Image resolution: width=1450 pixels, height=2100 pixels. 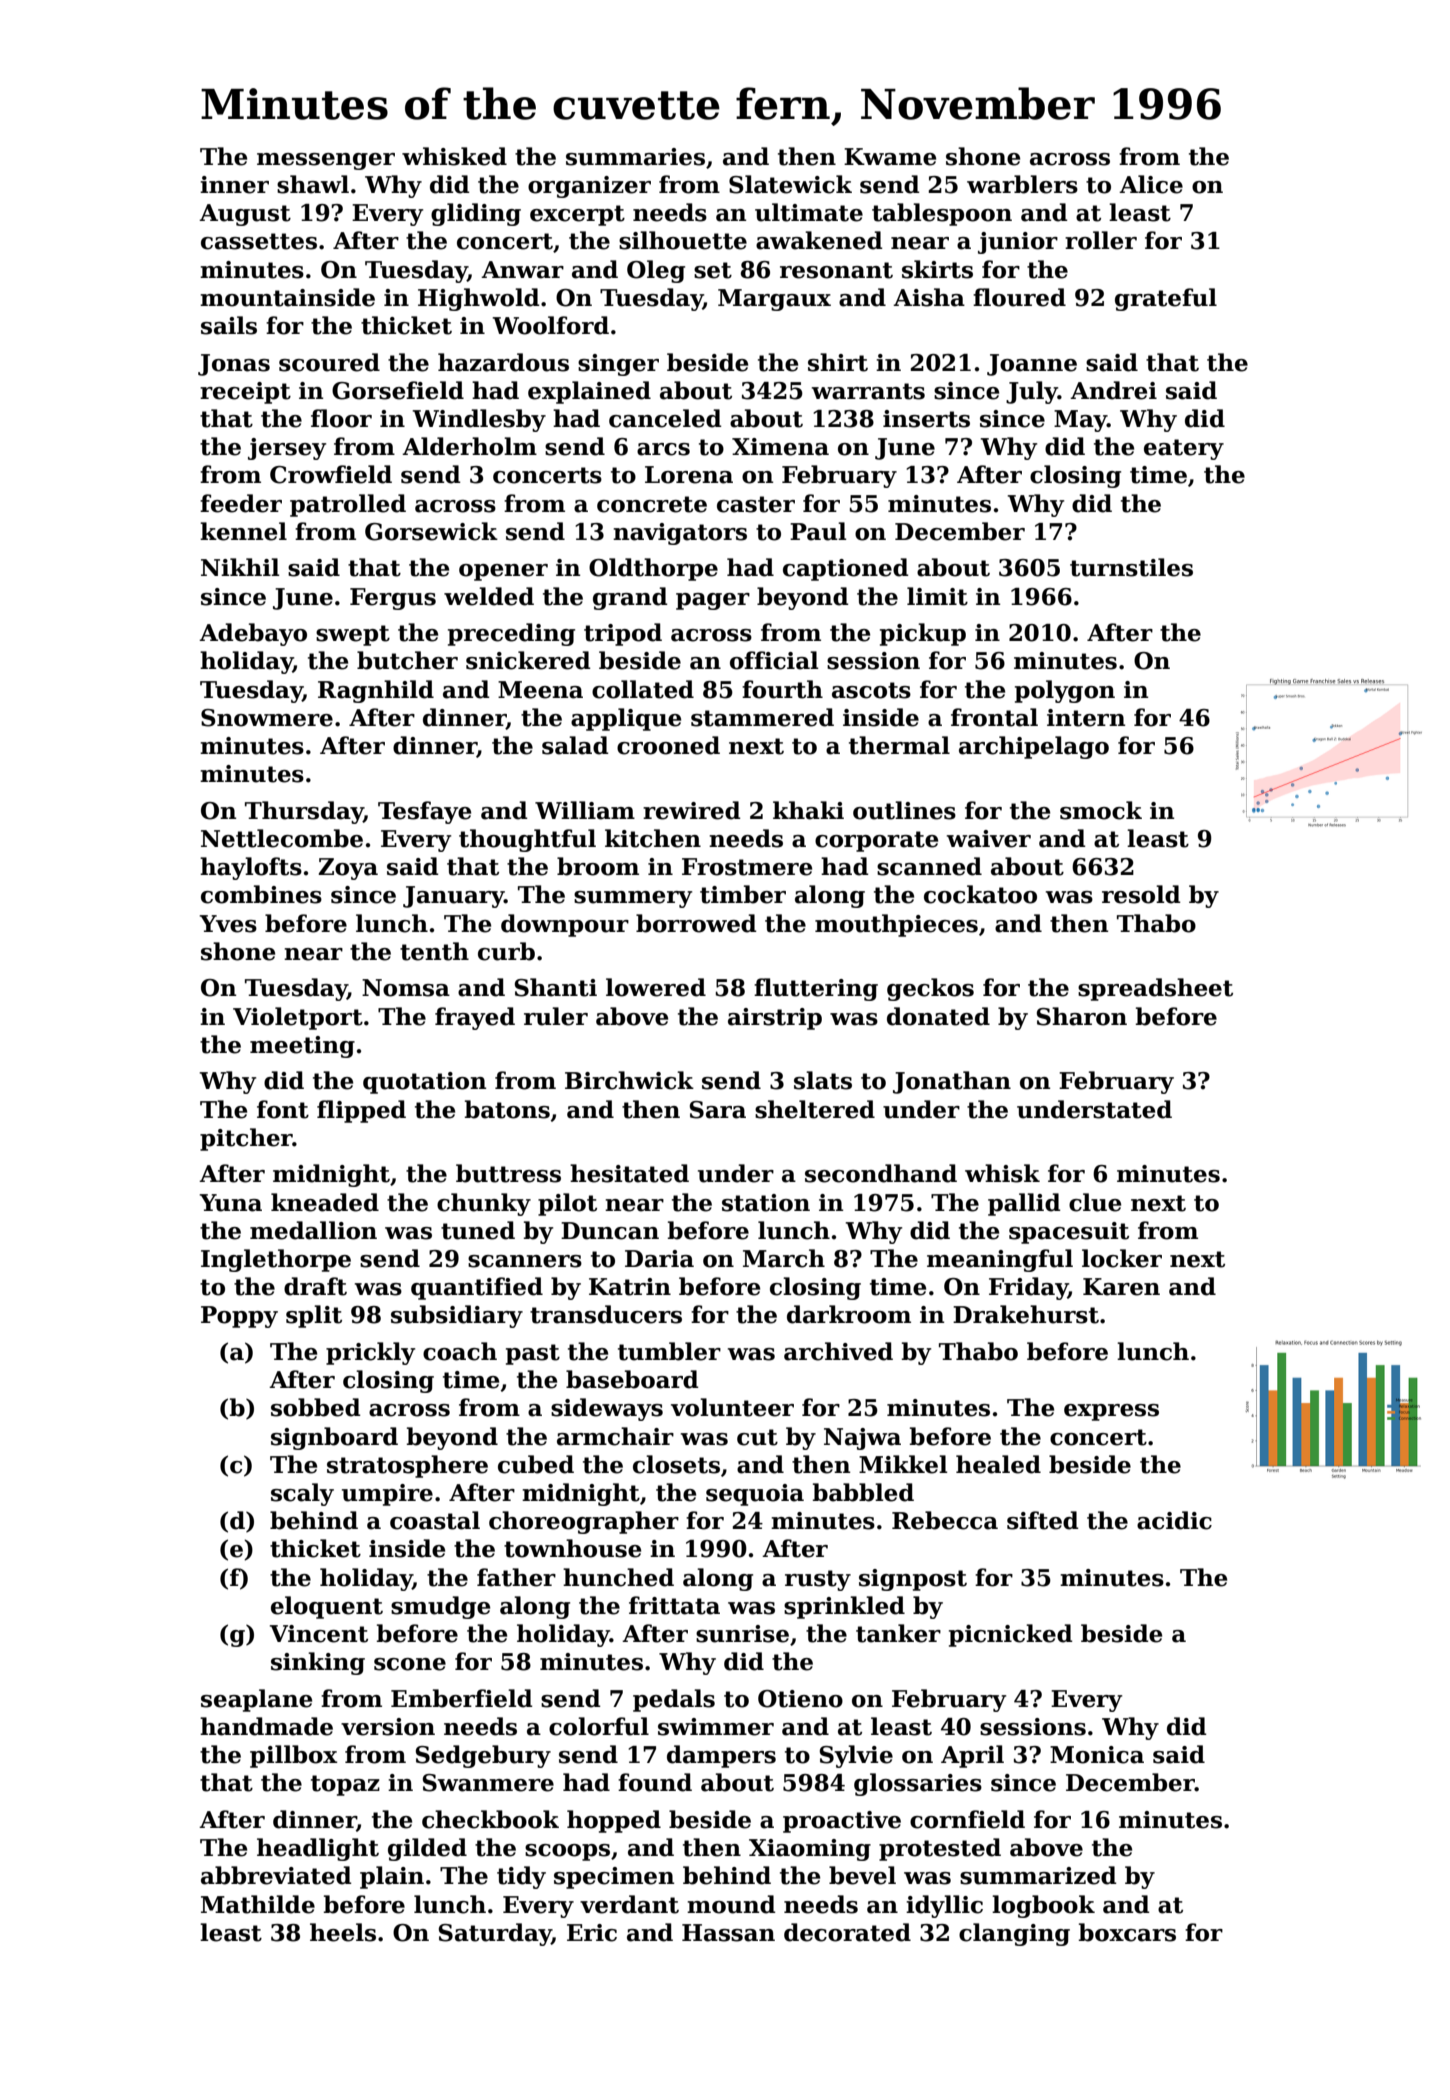 What do you see at coordinates (1086, 718) in the screenshot?
I see `intern` at bounding box center [1086, 718].
